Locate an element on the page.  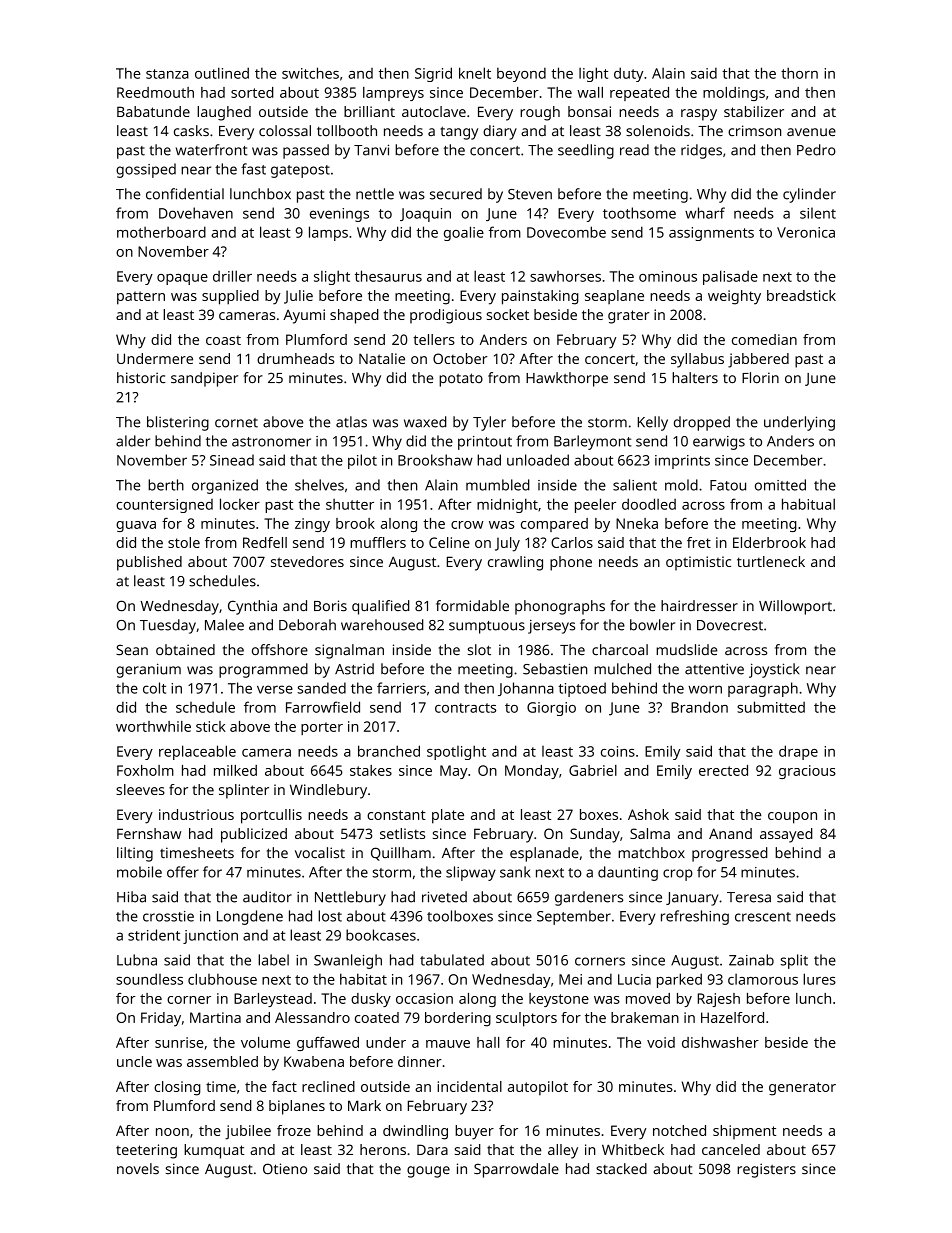
noon is located at coordinates (172, 1132).
